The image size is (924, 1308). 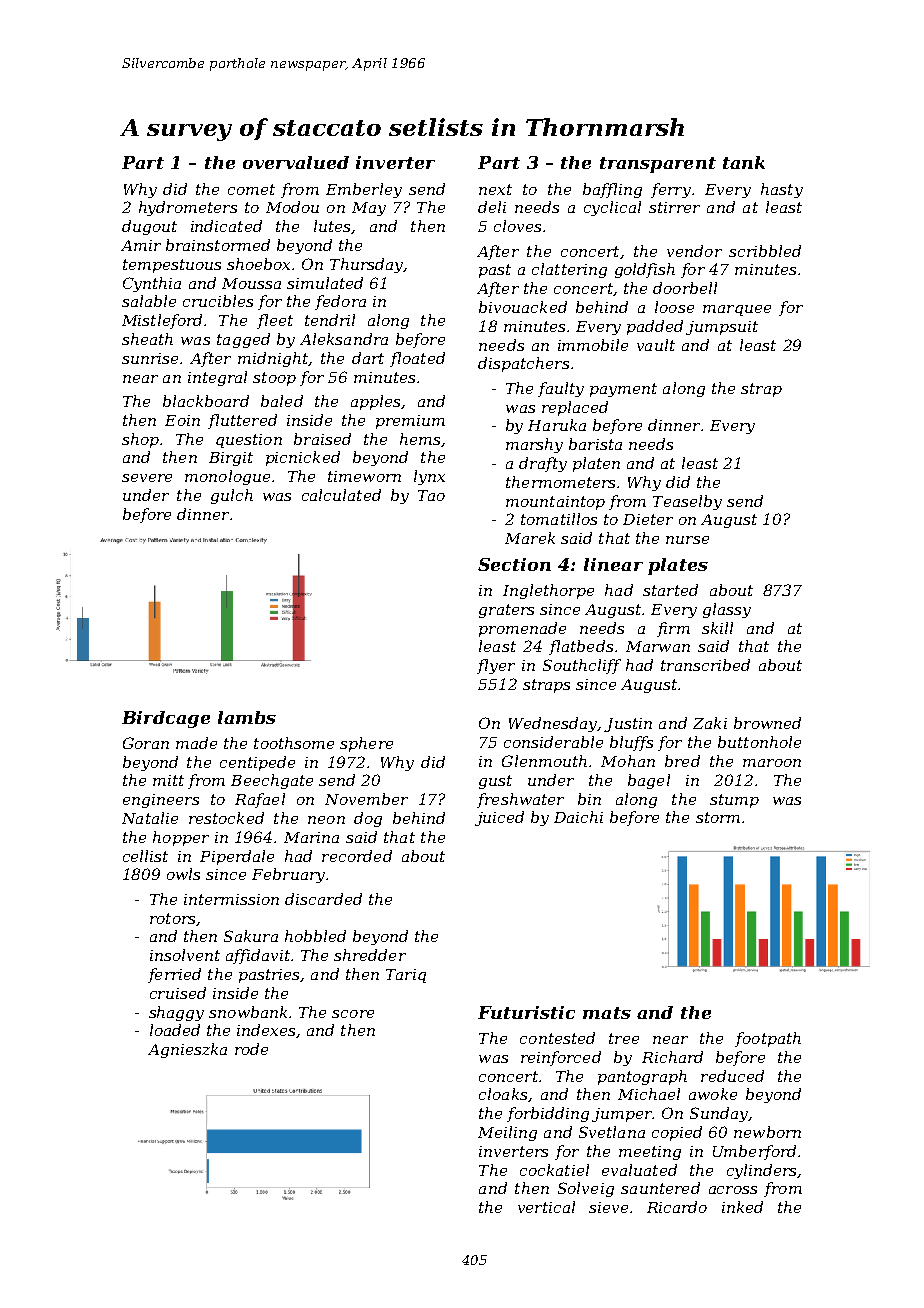 I want to click on transparent, so click(x=658, y=165).
